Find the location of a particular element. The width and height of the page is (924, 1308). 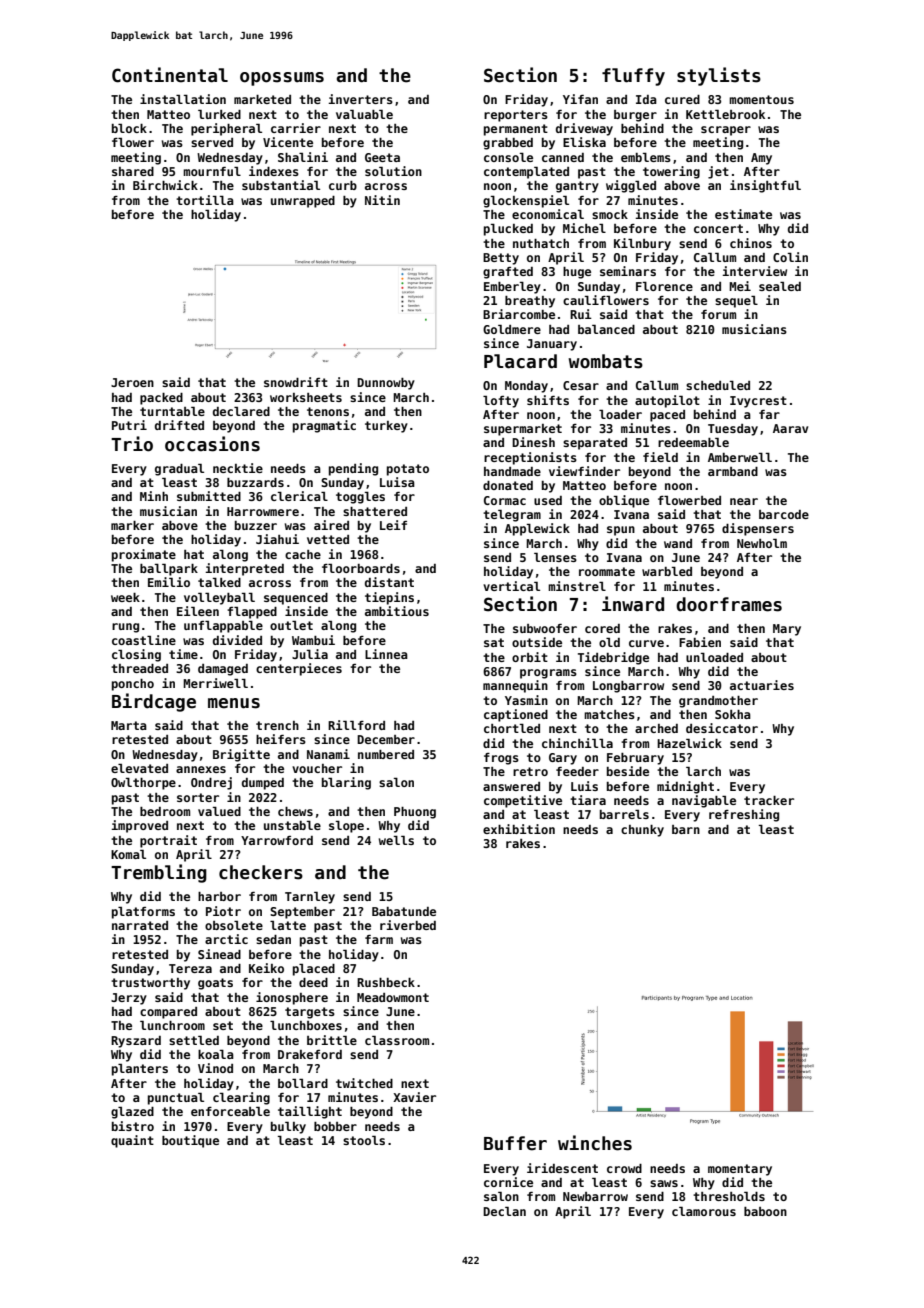

Tarnley is located at coordinates (310, 897).
